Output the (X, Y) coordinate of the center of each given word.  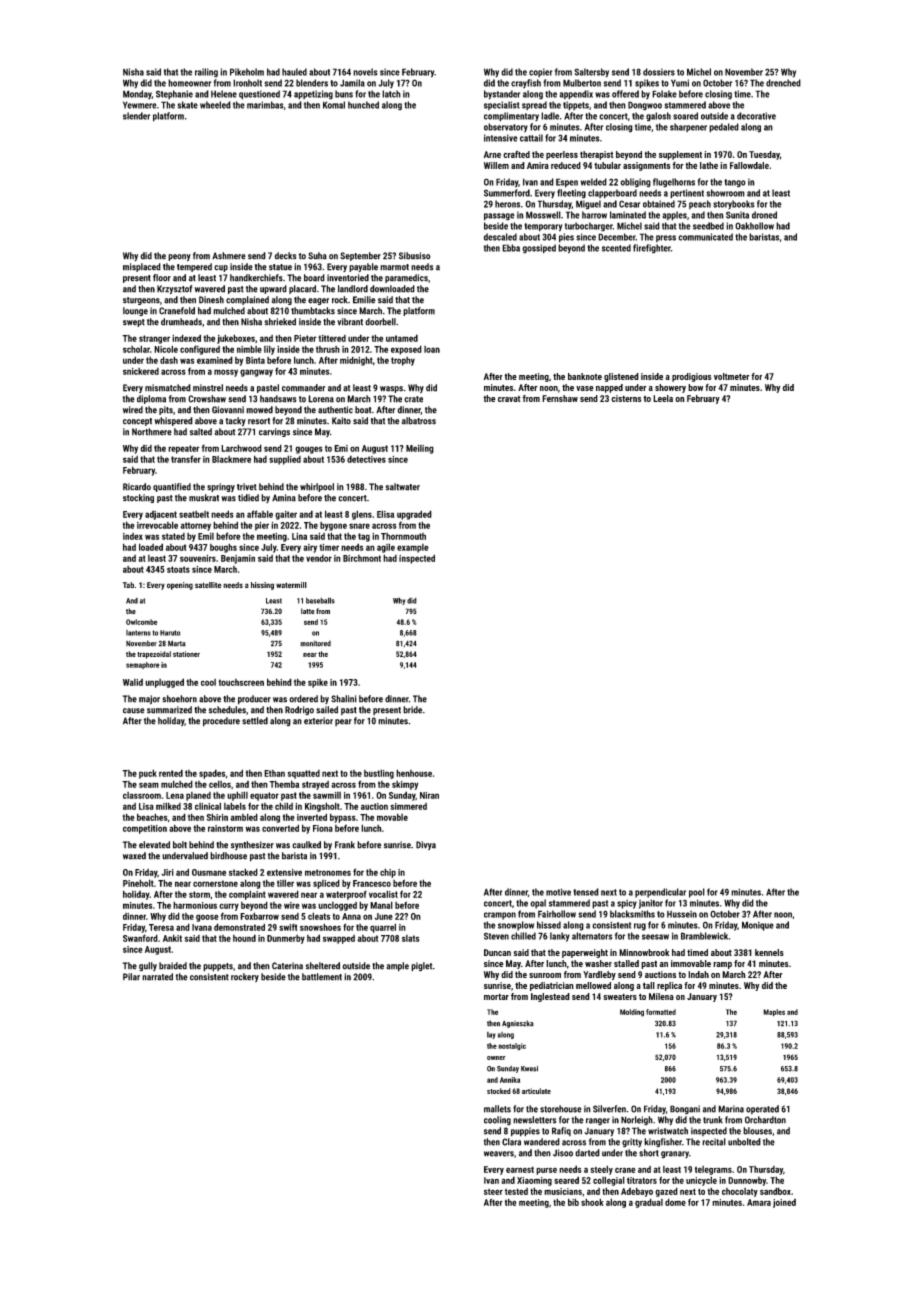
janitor (651, 904)
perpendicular (660, 893)
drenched (783, 83)
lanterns (138, 633)
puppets (218, 967)
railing (206, 73)
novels (365, 72)
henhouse (414, 773)
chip (388, 873)
